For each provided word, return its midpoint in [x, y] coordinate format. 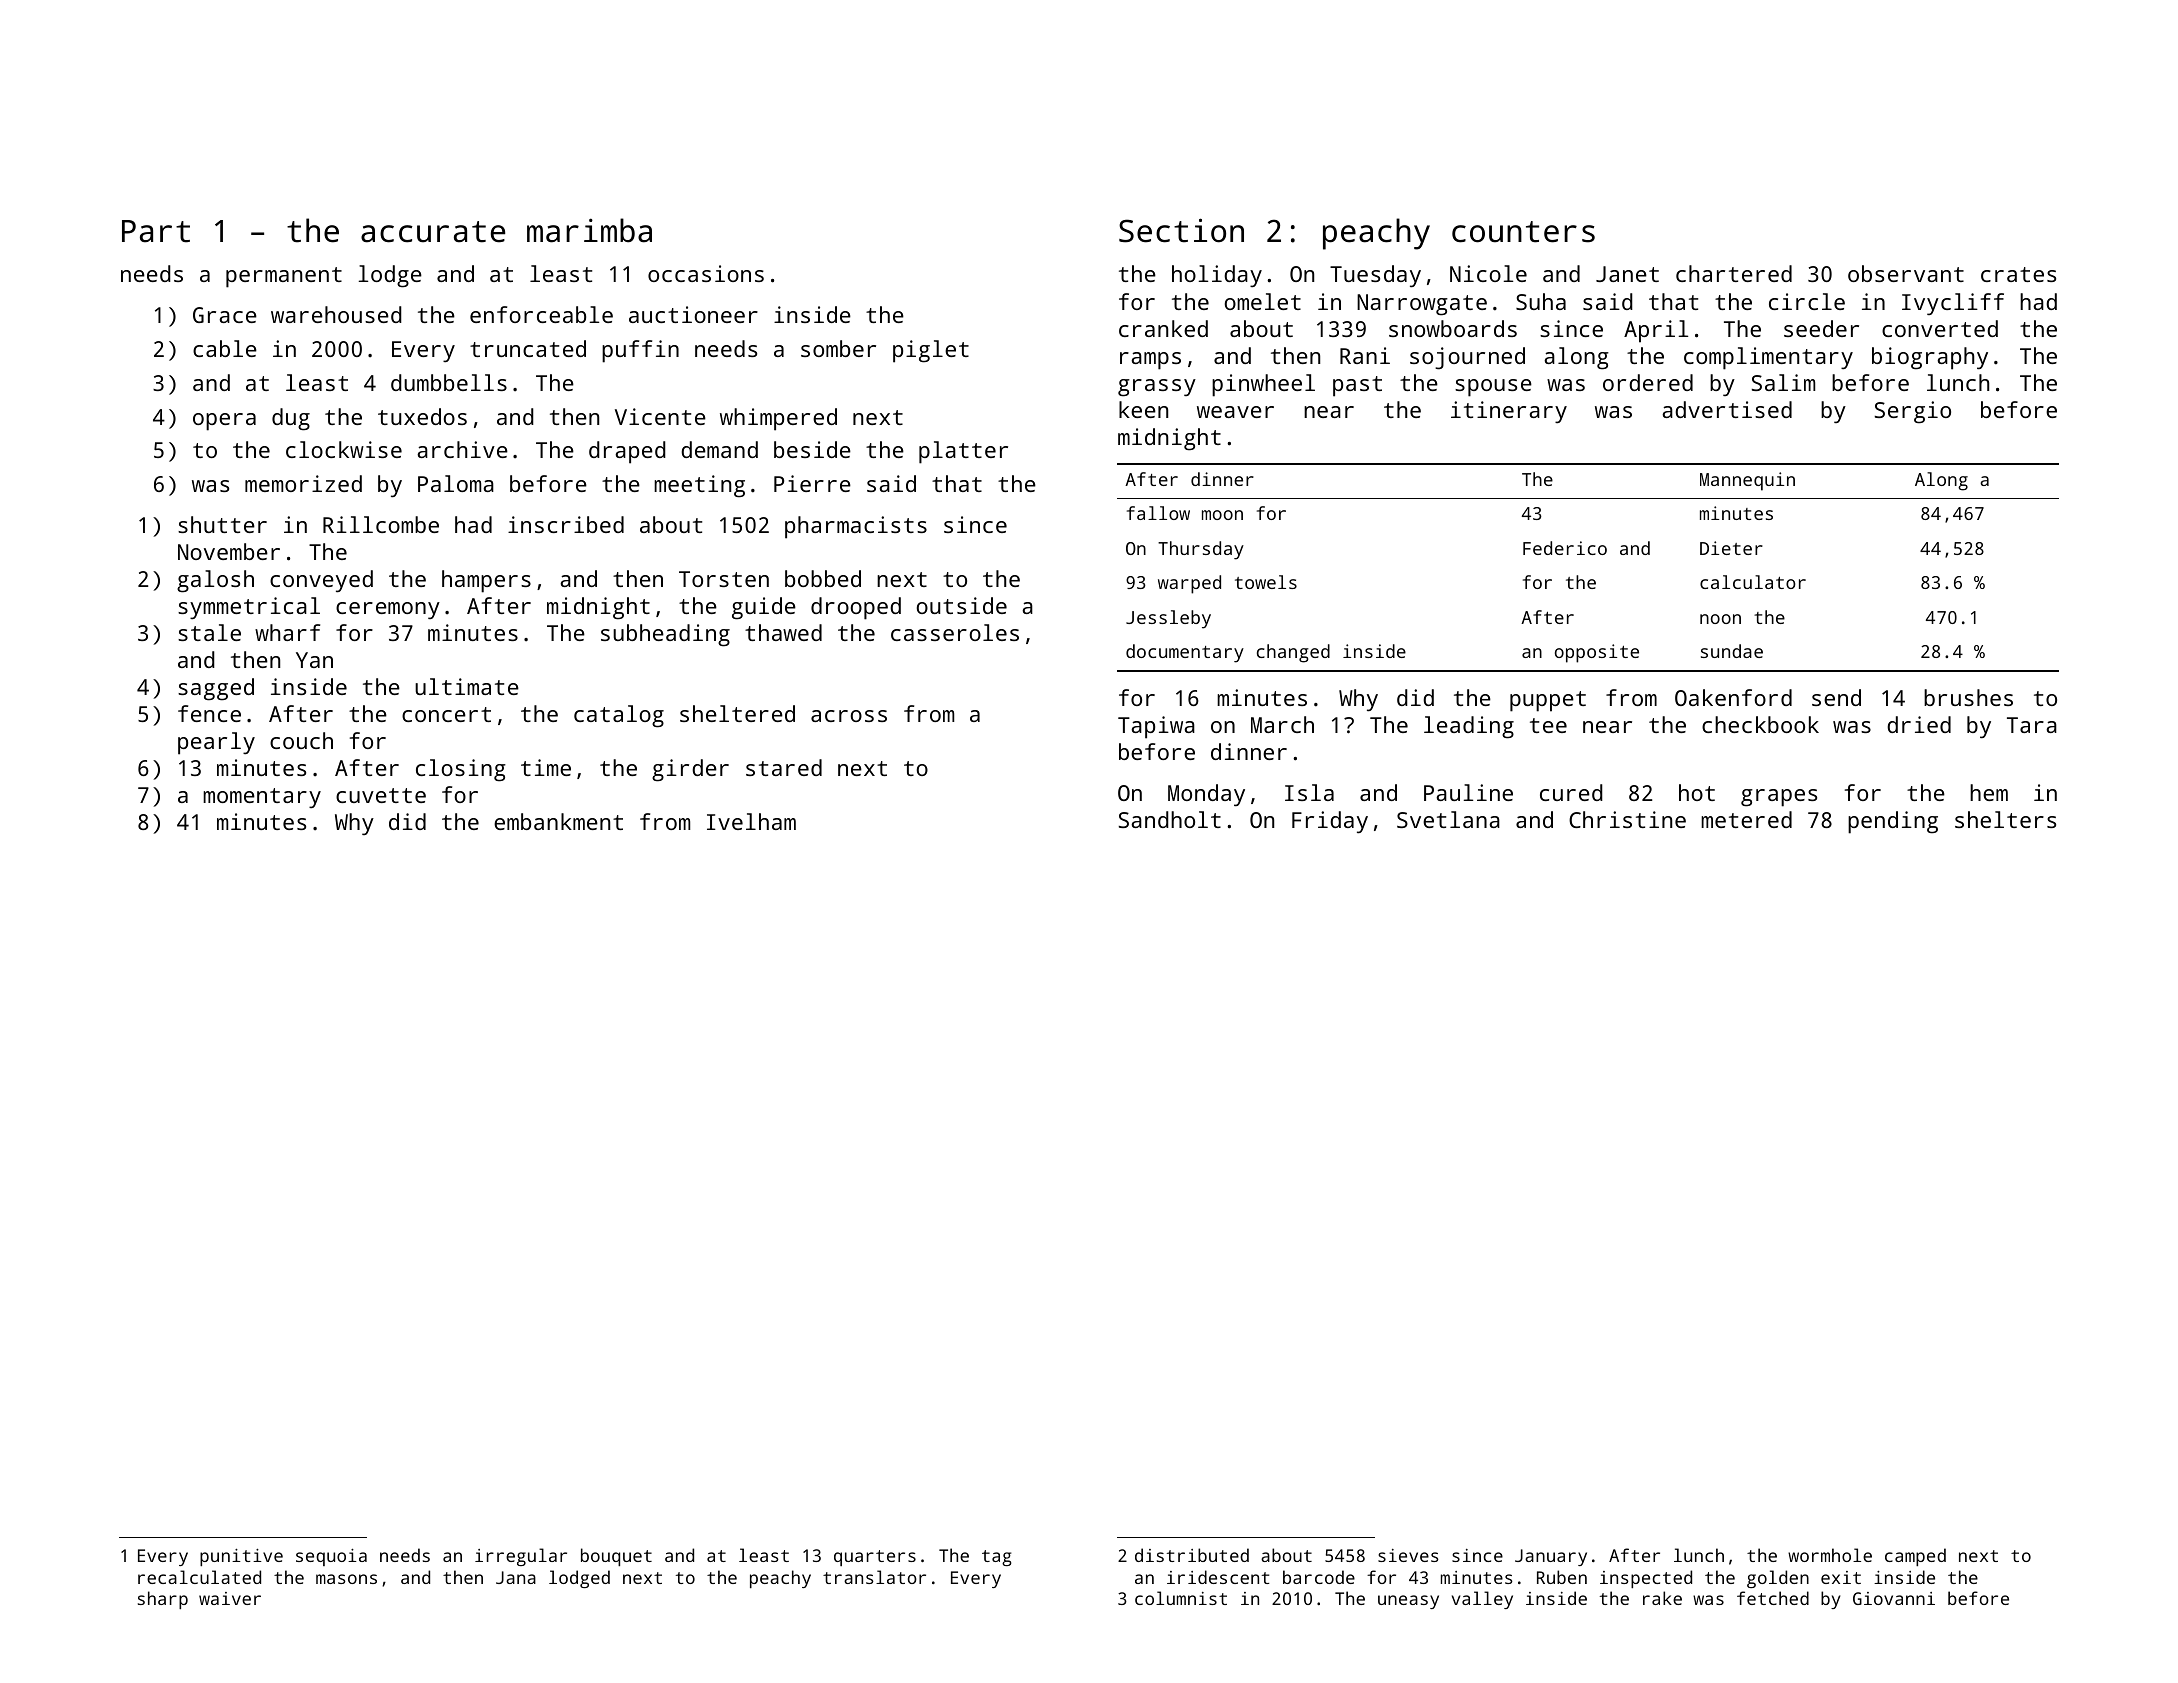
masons [346, 1579]
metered [1746, 819]
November [229, 551]
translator [874, 1577]
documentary [1185, 653]
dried [1919, 724]
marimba [589, 230]
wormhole [1830, 1555]
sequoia [331, 1557]
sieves [1408, 1555]
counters [1523, 232]
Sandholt [1170, 819]
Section [1181, 230]
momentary [262, 798]
